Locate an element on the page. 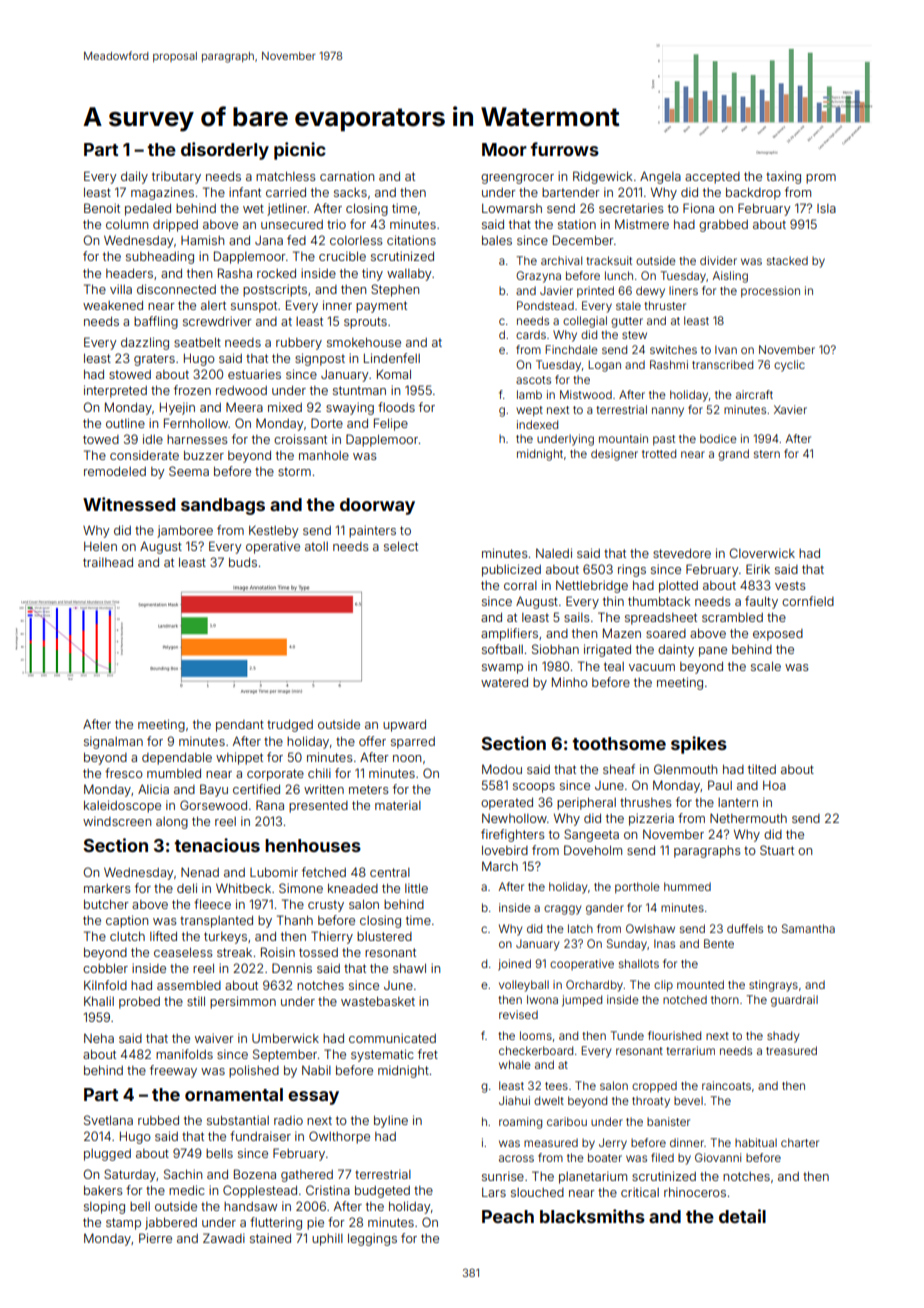 This document has width=924, height=1308. terrarium is located at coordinates (690, 1050).
